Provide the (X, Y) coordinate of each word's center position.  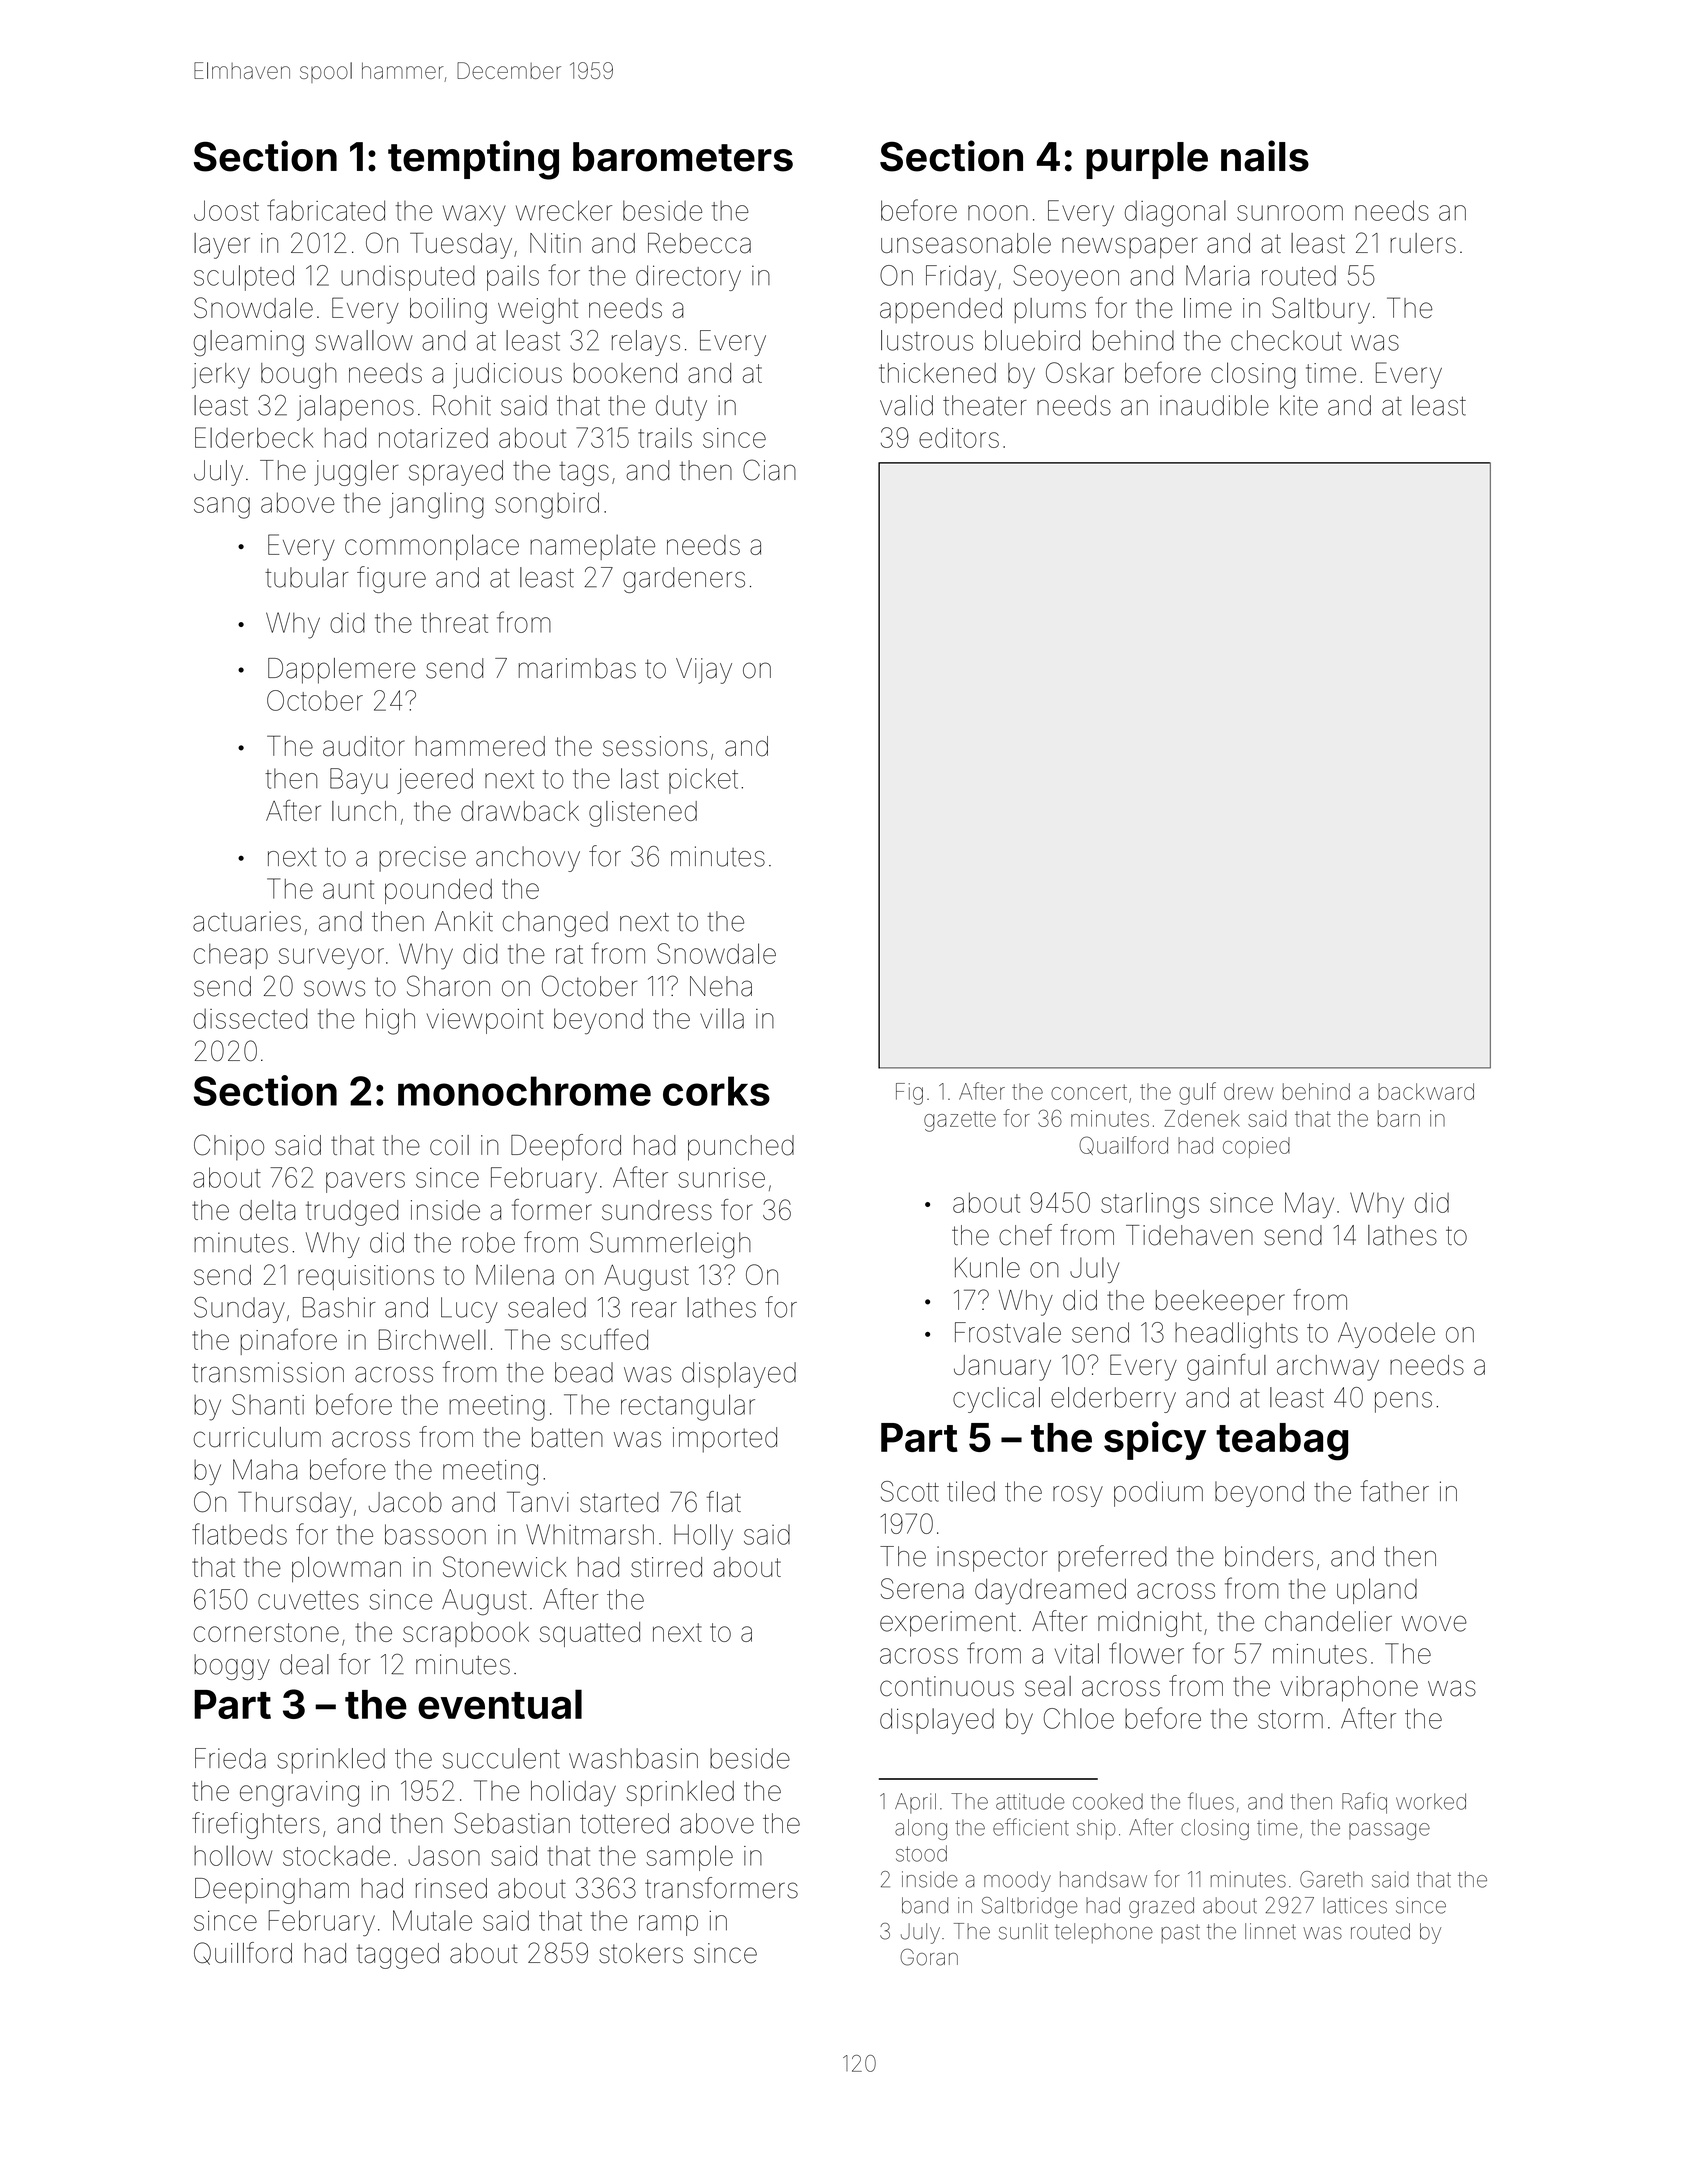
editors (959, 438)
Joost (226, 210)
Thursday (295, 1505)
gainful (1226, 1367)
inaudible (1214, 405)
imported (725, 1440)
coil (449, 1145)
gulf (1197, 1093)
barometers (683, 157)
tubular (306, 577)
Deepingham (272, 1891)
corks (716, 1091)
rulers (1423, 243)
